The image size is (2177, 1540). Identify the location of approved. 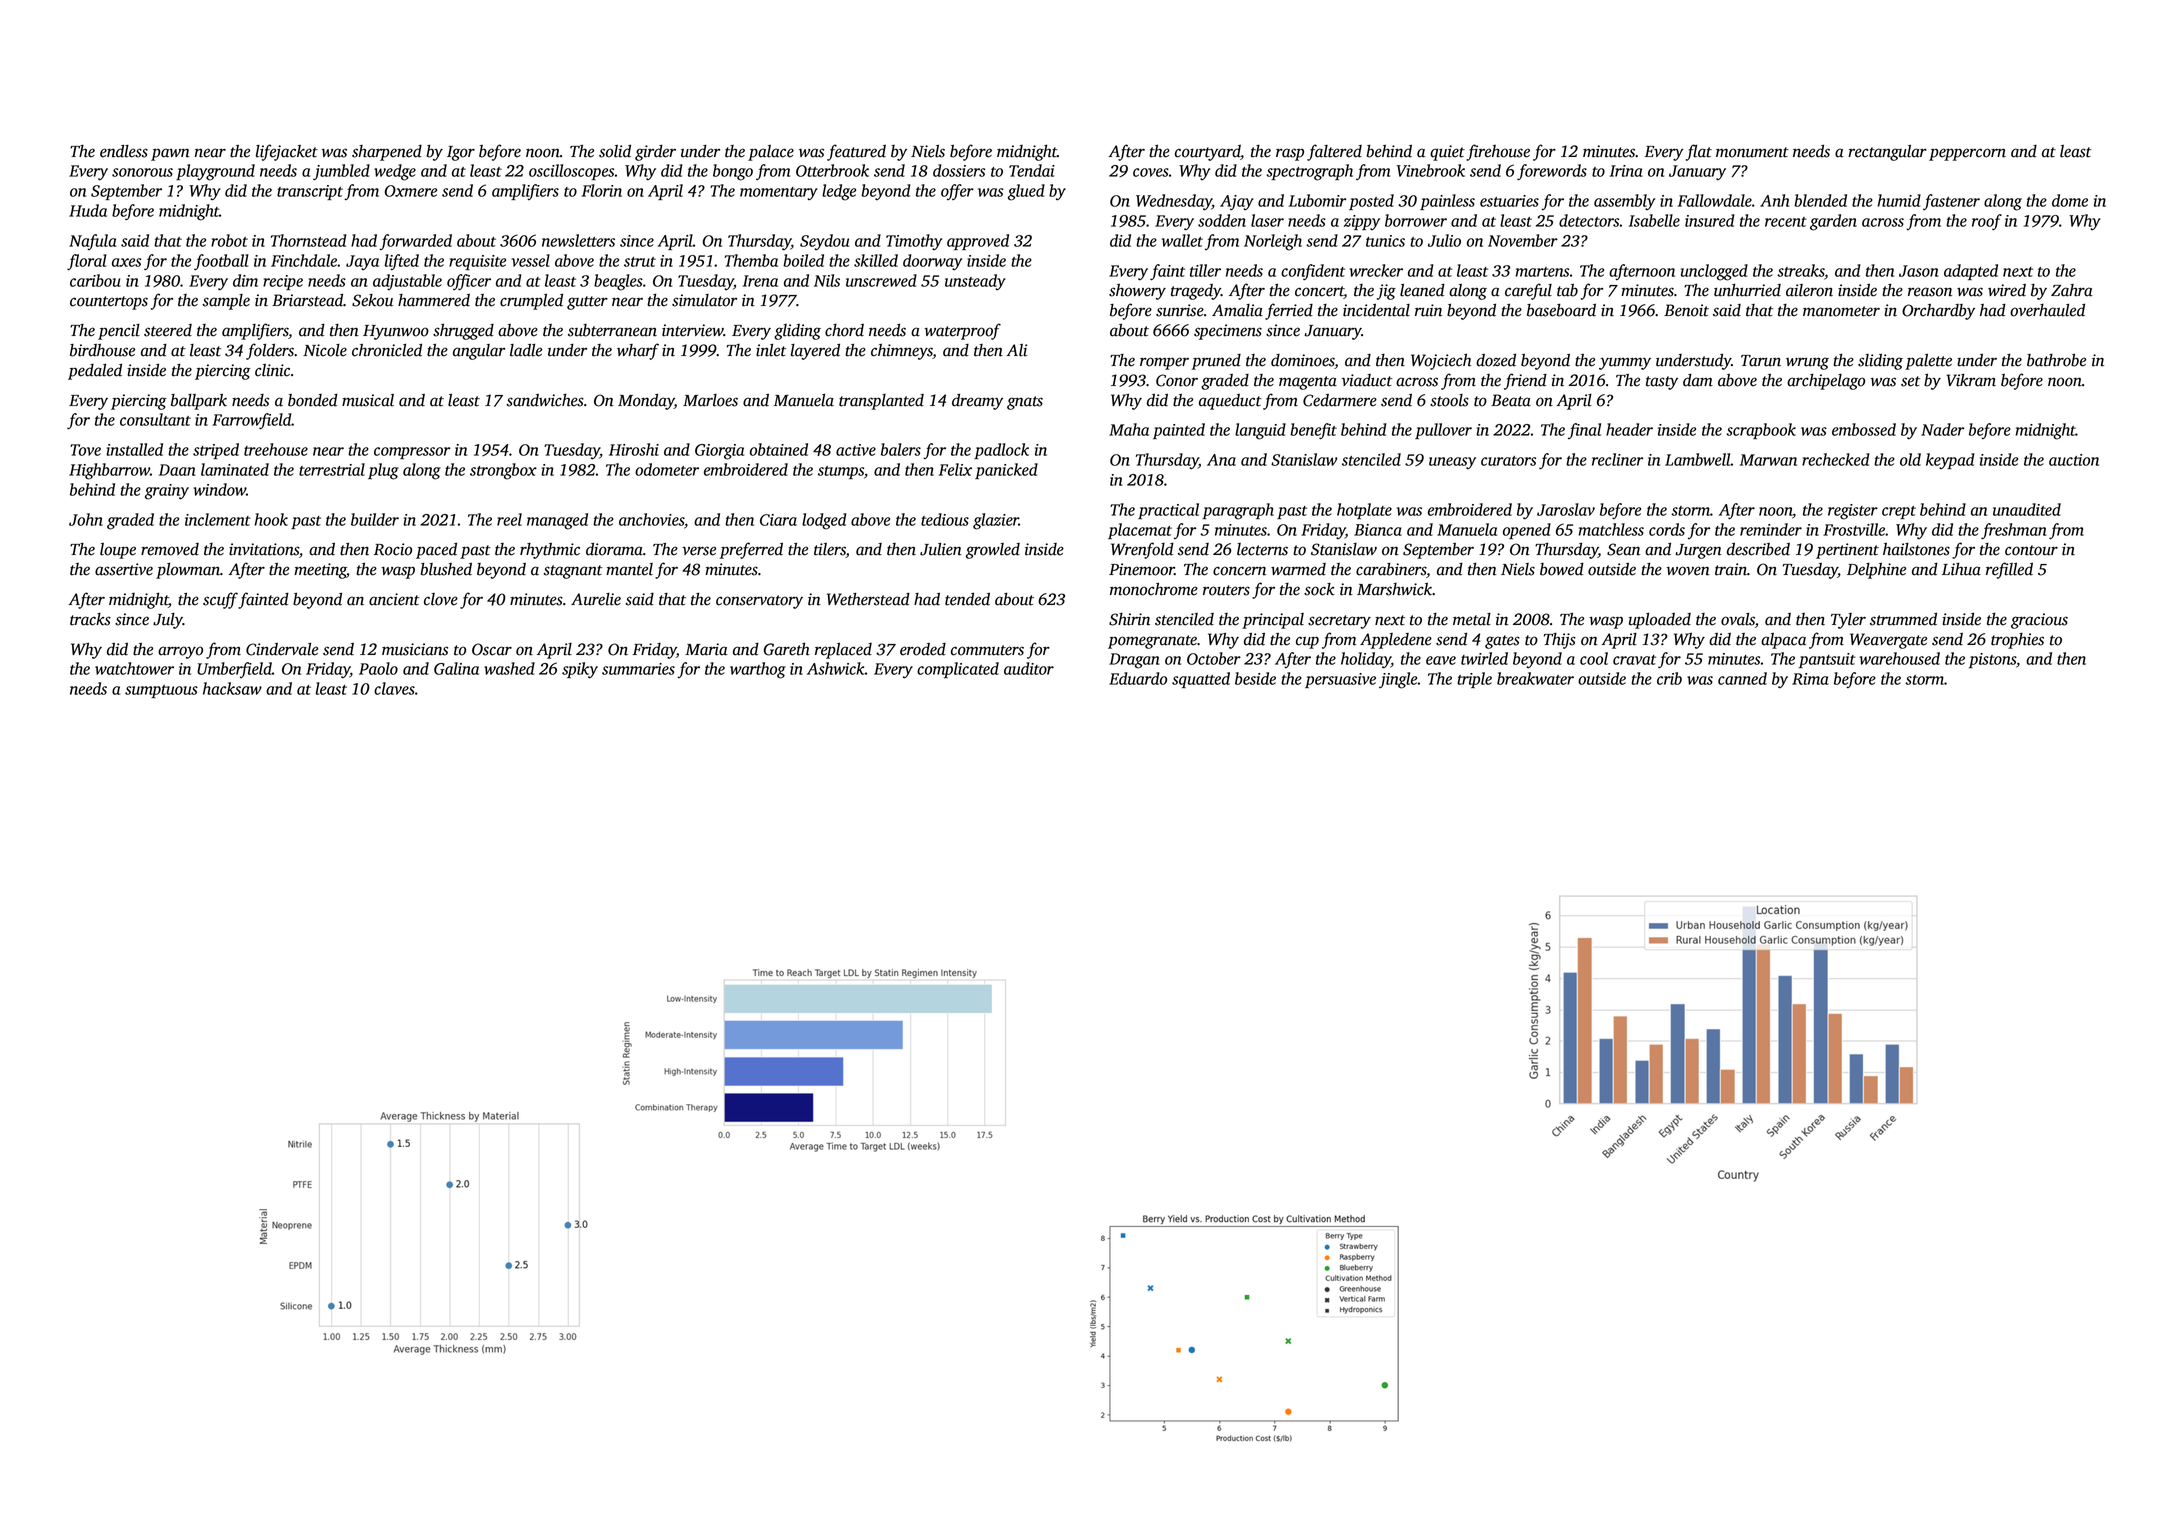
(978, 242).
